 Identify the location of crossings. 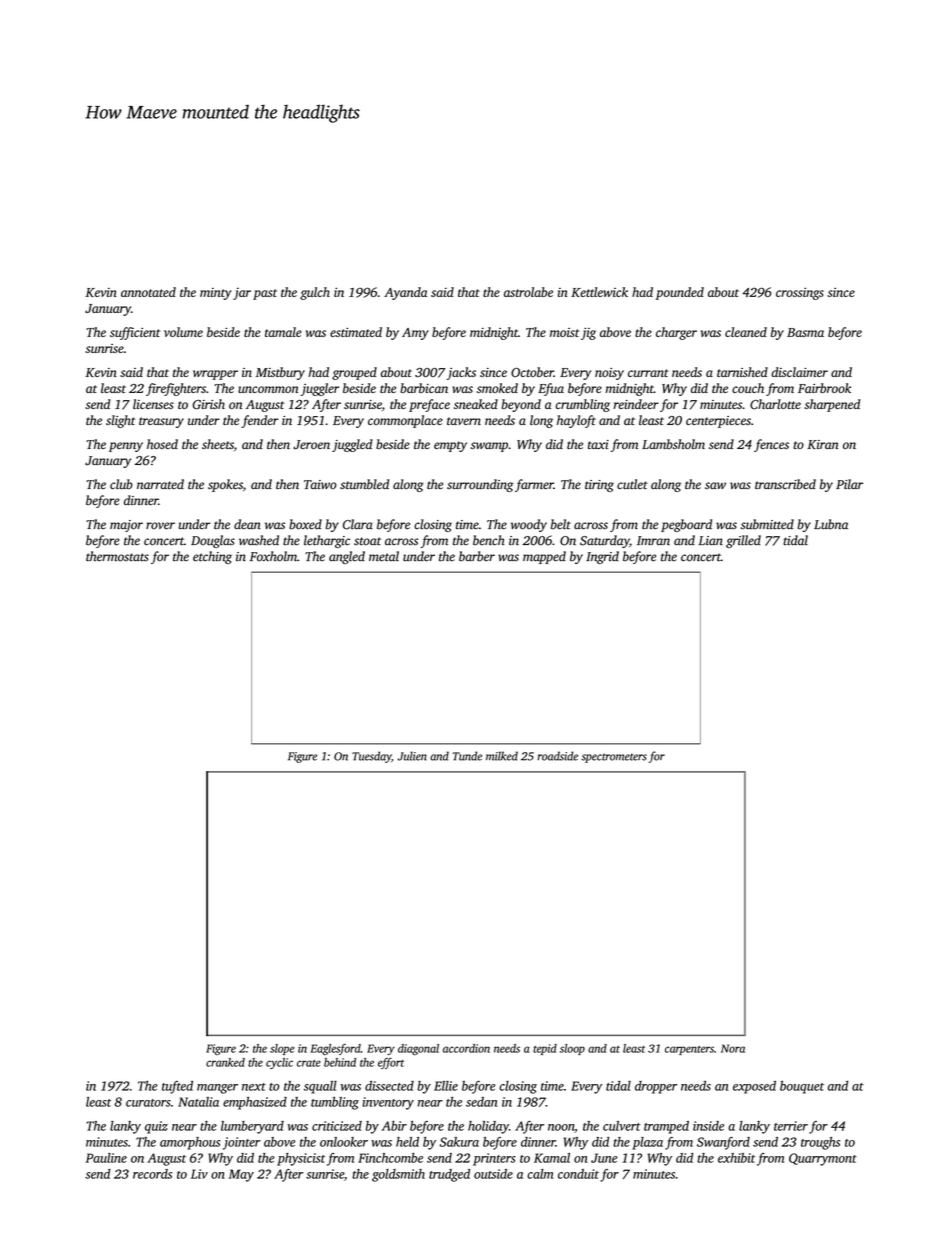
(800, 293).
